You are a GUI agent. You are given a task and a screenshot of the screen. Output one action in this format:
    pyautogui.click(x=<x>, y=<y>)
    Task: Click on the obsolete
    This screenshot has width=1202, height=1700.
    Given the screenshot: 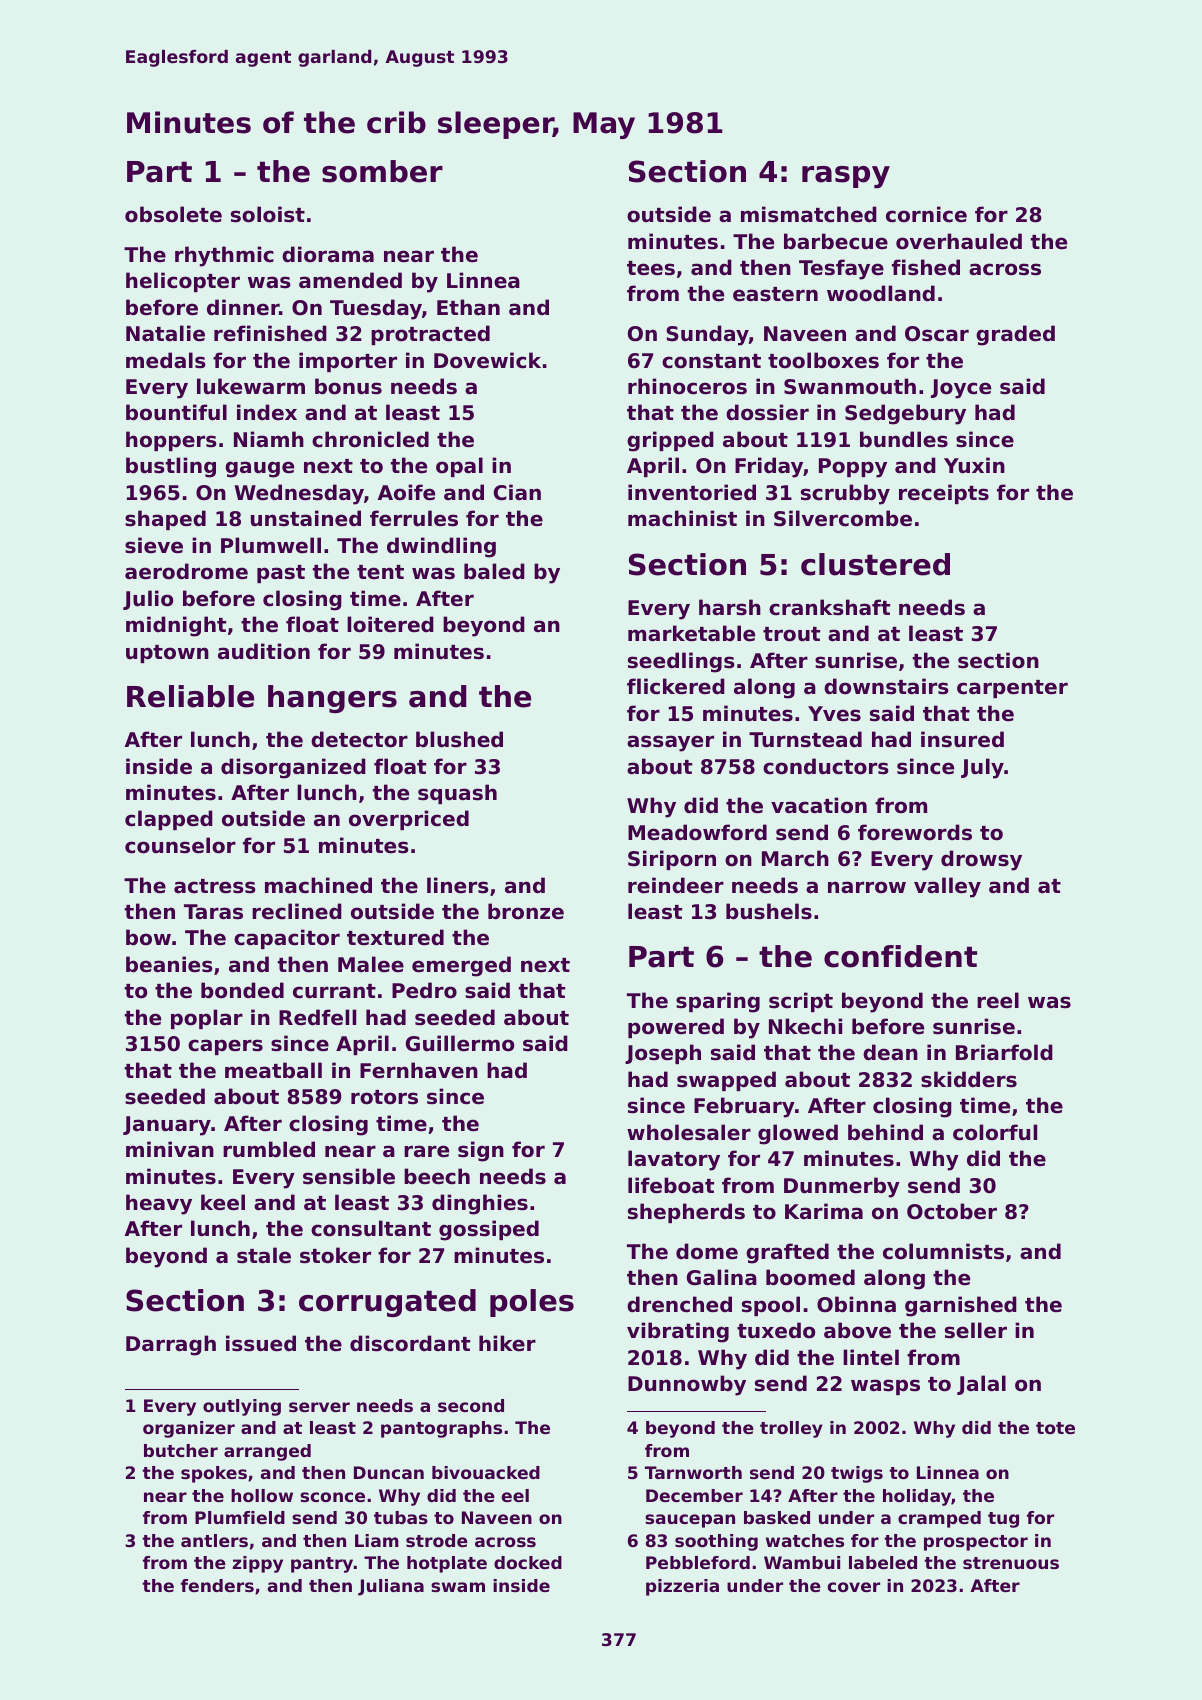 What is the action you would take?
    pyautogui.click(x=173, y=214)
